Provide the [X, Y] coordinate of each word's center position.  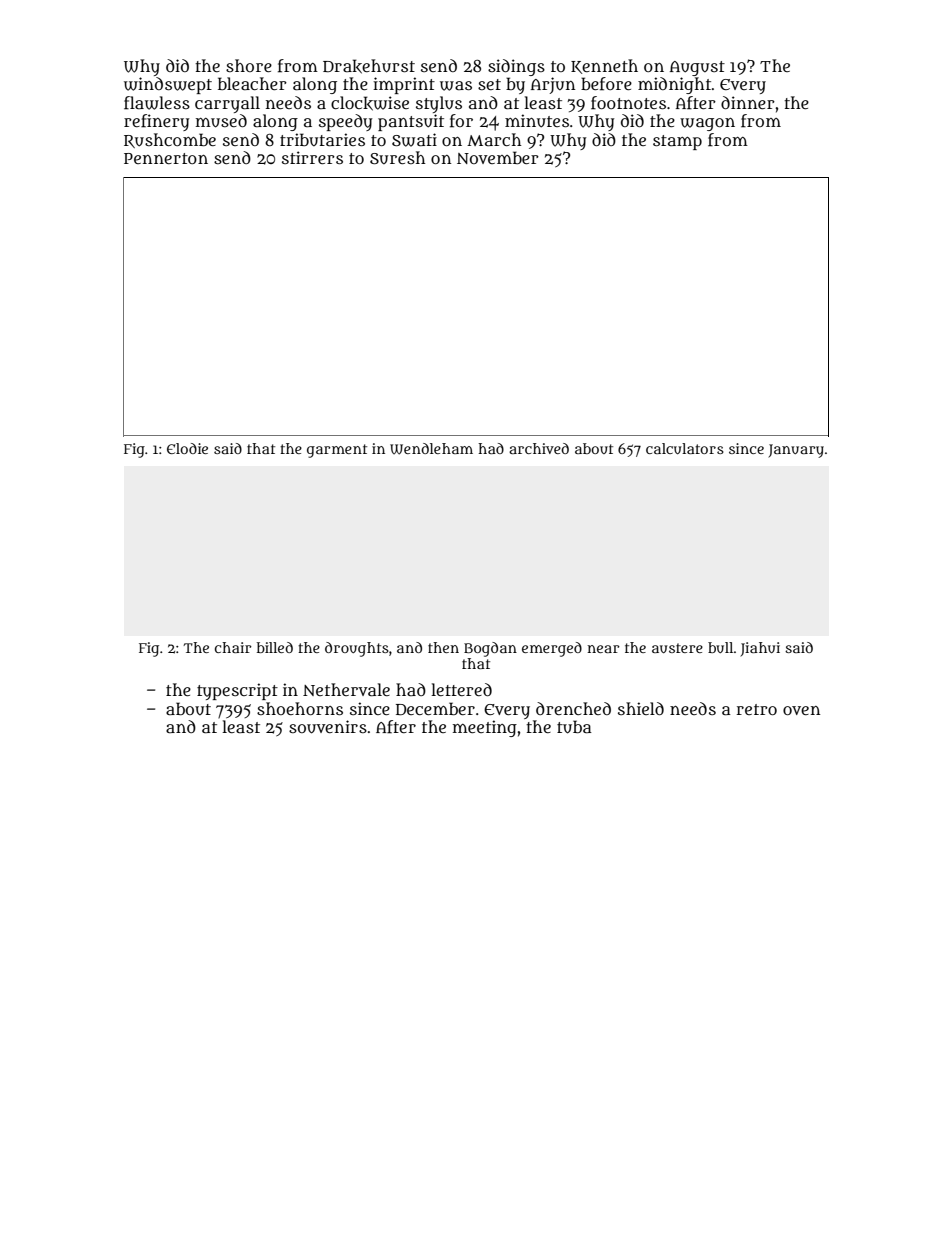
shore [249, 65]
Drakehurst [369, 66]
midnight [674, 85]
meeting [485, 728]
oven [801, 710]
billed [275, 647]
